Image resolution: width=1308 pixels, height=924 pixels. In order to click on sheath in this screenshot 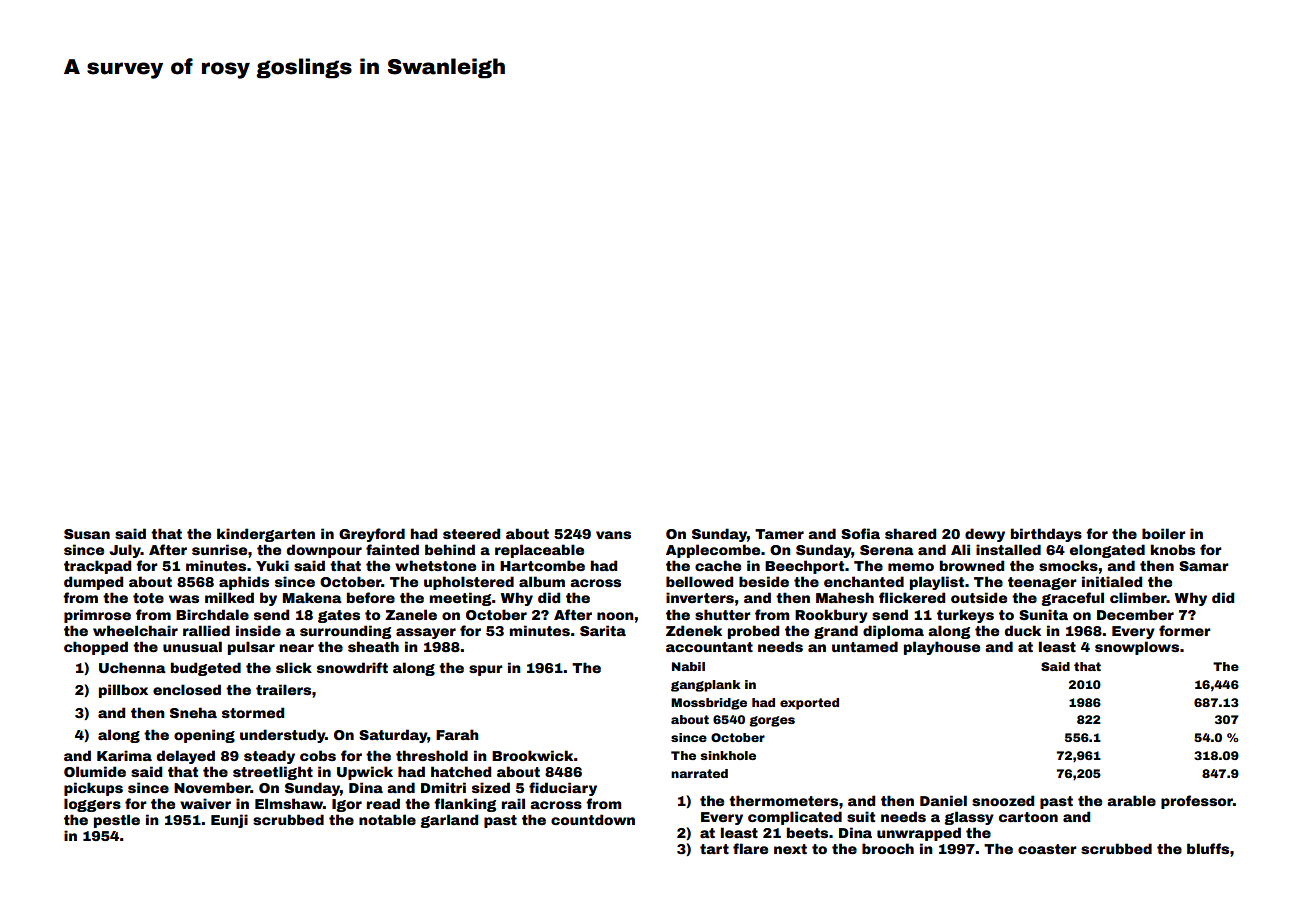, I will do `click(373, 646)`.
